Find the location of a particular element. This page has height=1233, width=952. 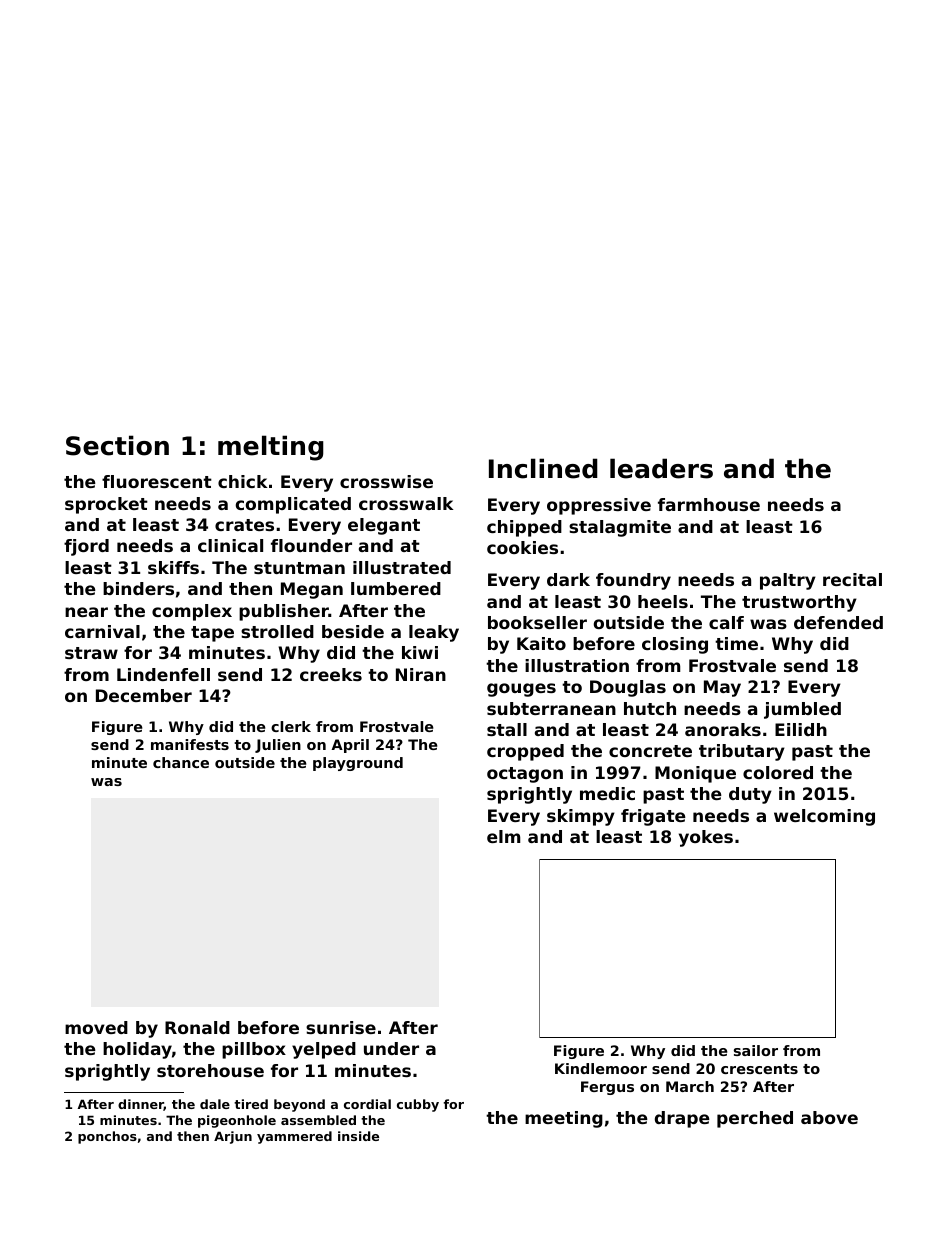

creeks is located at coordinates (331, 674).
